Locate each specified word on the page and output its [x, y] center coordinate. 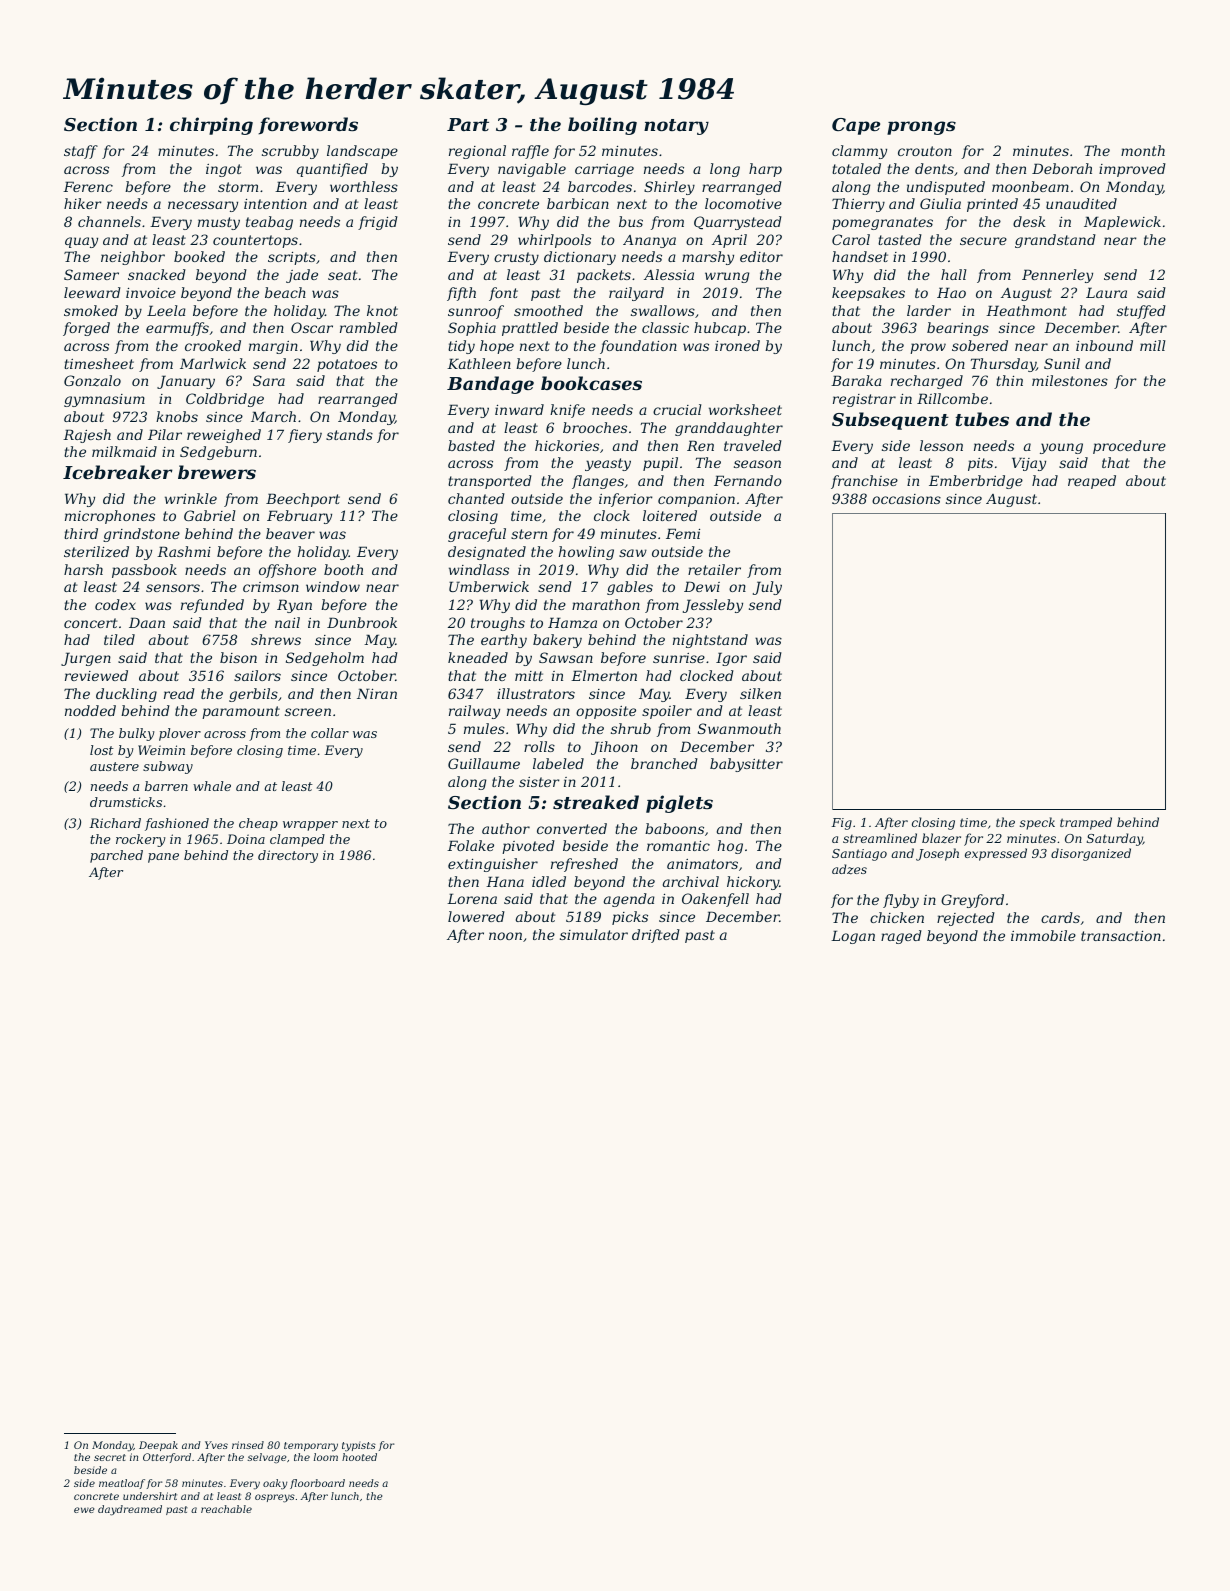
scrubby [290, 152]
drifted [656, 936]
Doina [246, 839]
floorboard [317, 1484]
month [1143, 150]
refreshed [584, 865]
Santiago [859, 855]
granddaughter [729, 429]
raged [901, 937]
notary [676, 127]
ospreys [275, 1498]
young [1061, 448]
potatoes [347, 365]
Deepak [158, 1446]
